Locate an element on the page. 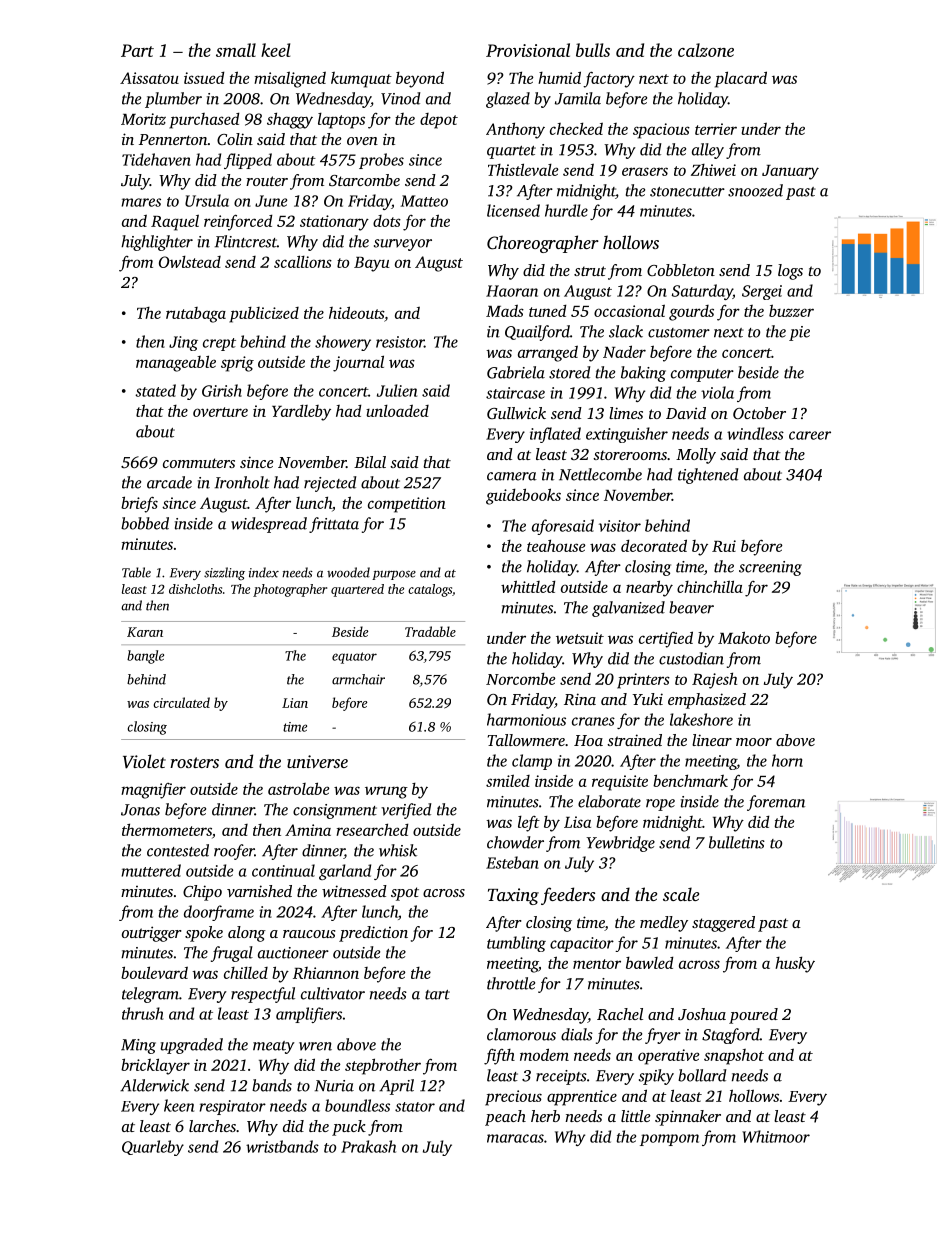 The height and width of the image is (1233, 952). keel is located at coordinates (275, 50).
